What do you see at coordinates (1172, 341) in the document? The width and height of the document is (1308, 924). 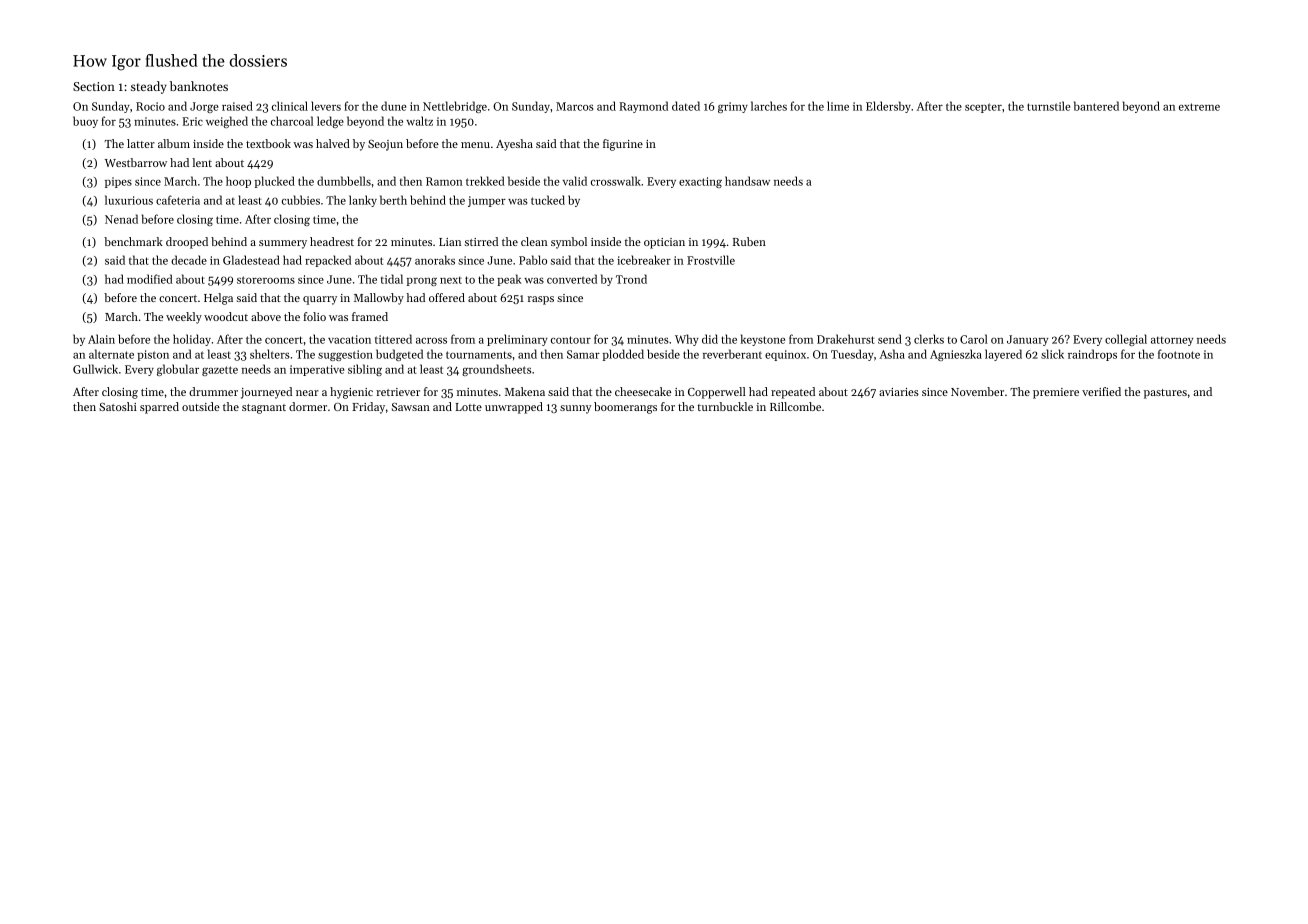 I see `attorney` at bounding box center [1172, 341].
